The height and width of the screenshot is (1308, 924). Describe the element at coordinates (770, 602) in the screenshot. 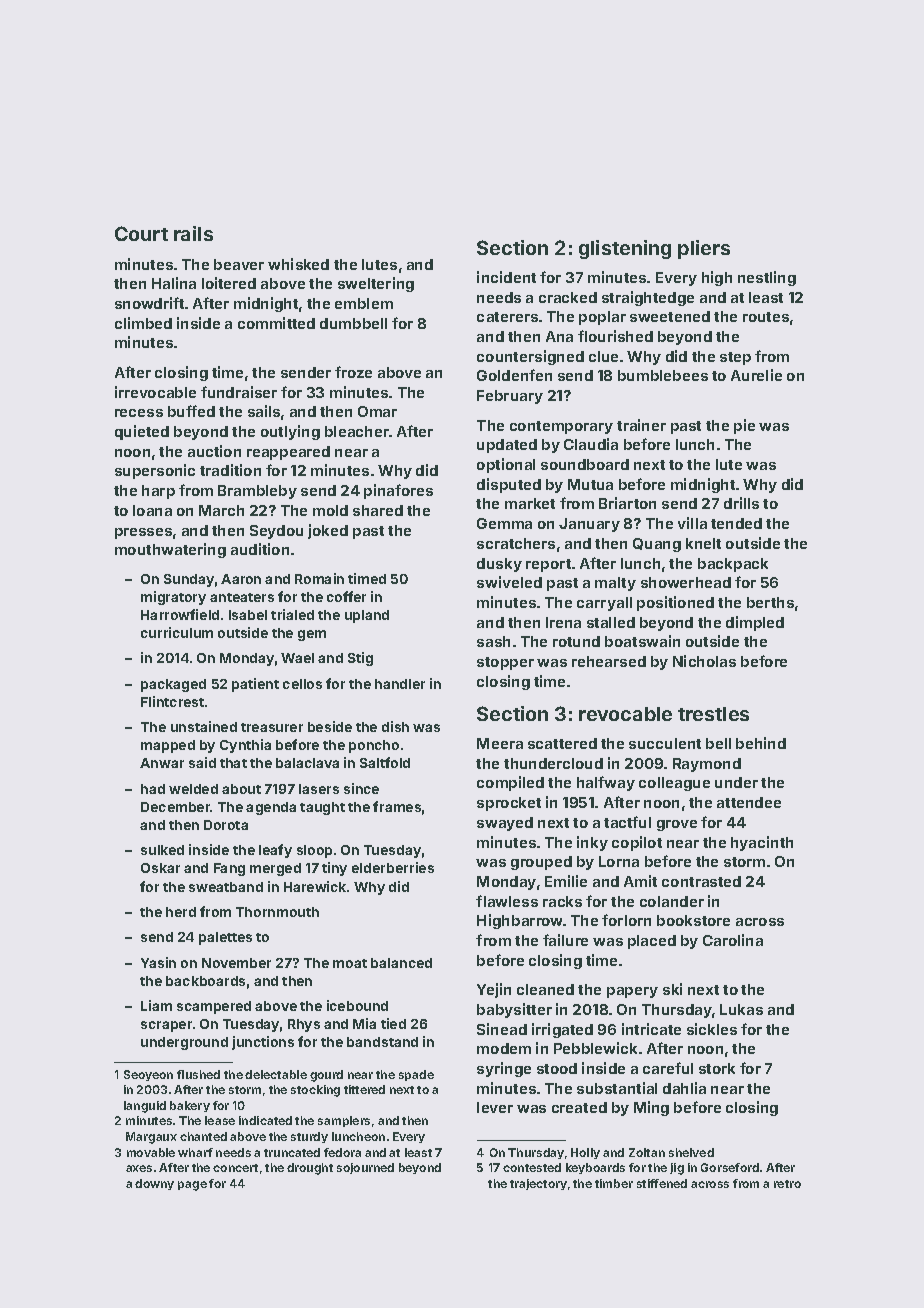

I see `berths` at that location.
